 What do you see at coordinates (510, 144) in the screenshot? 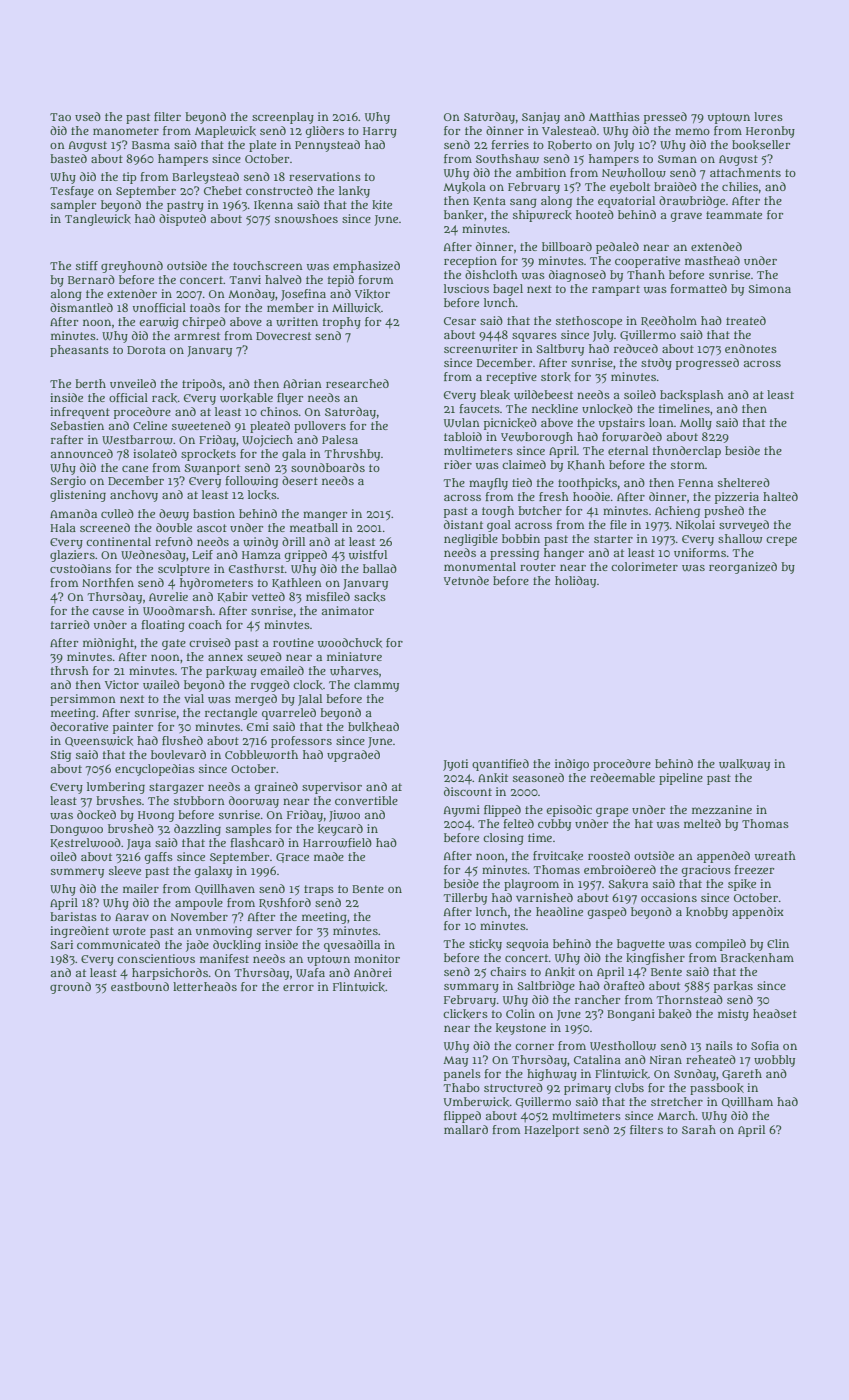
I see `ferries` at bounding box center [510, 144].
